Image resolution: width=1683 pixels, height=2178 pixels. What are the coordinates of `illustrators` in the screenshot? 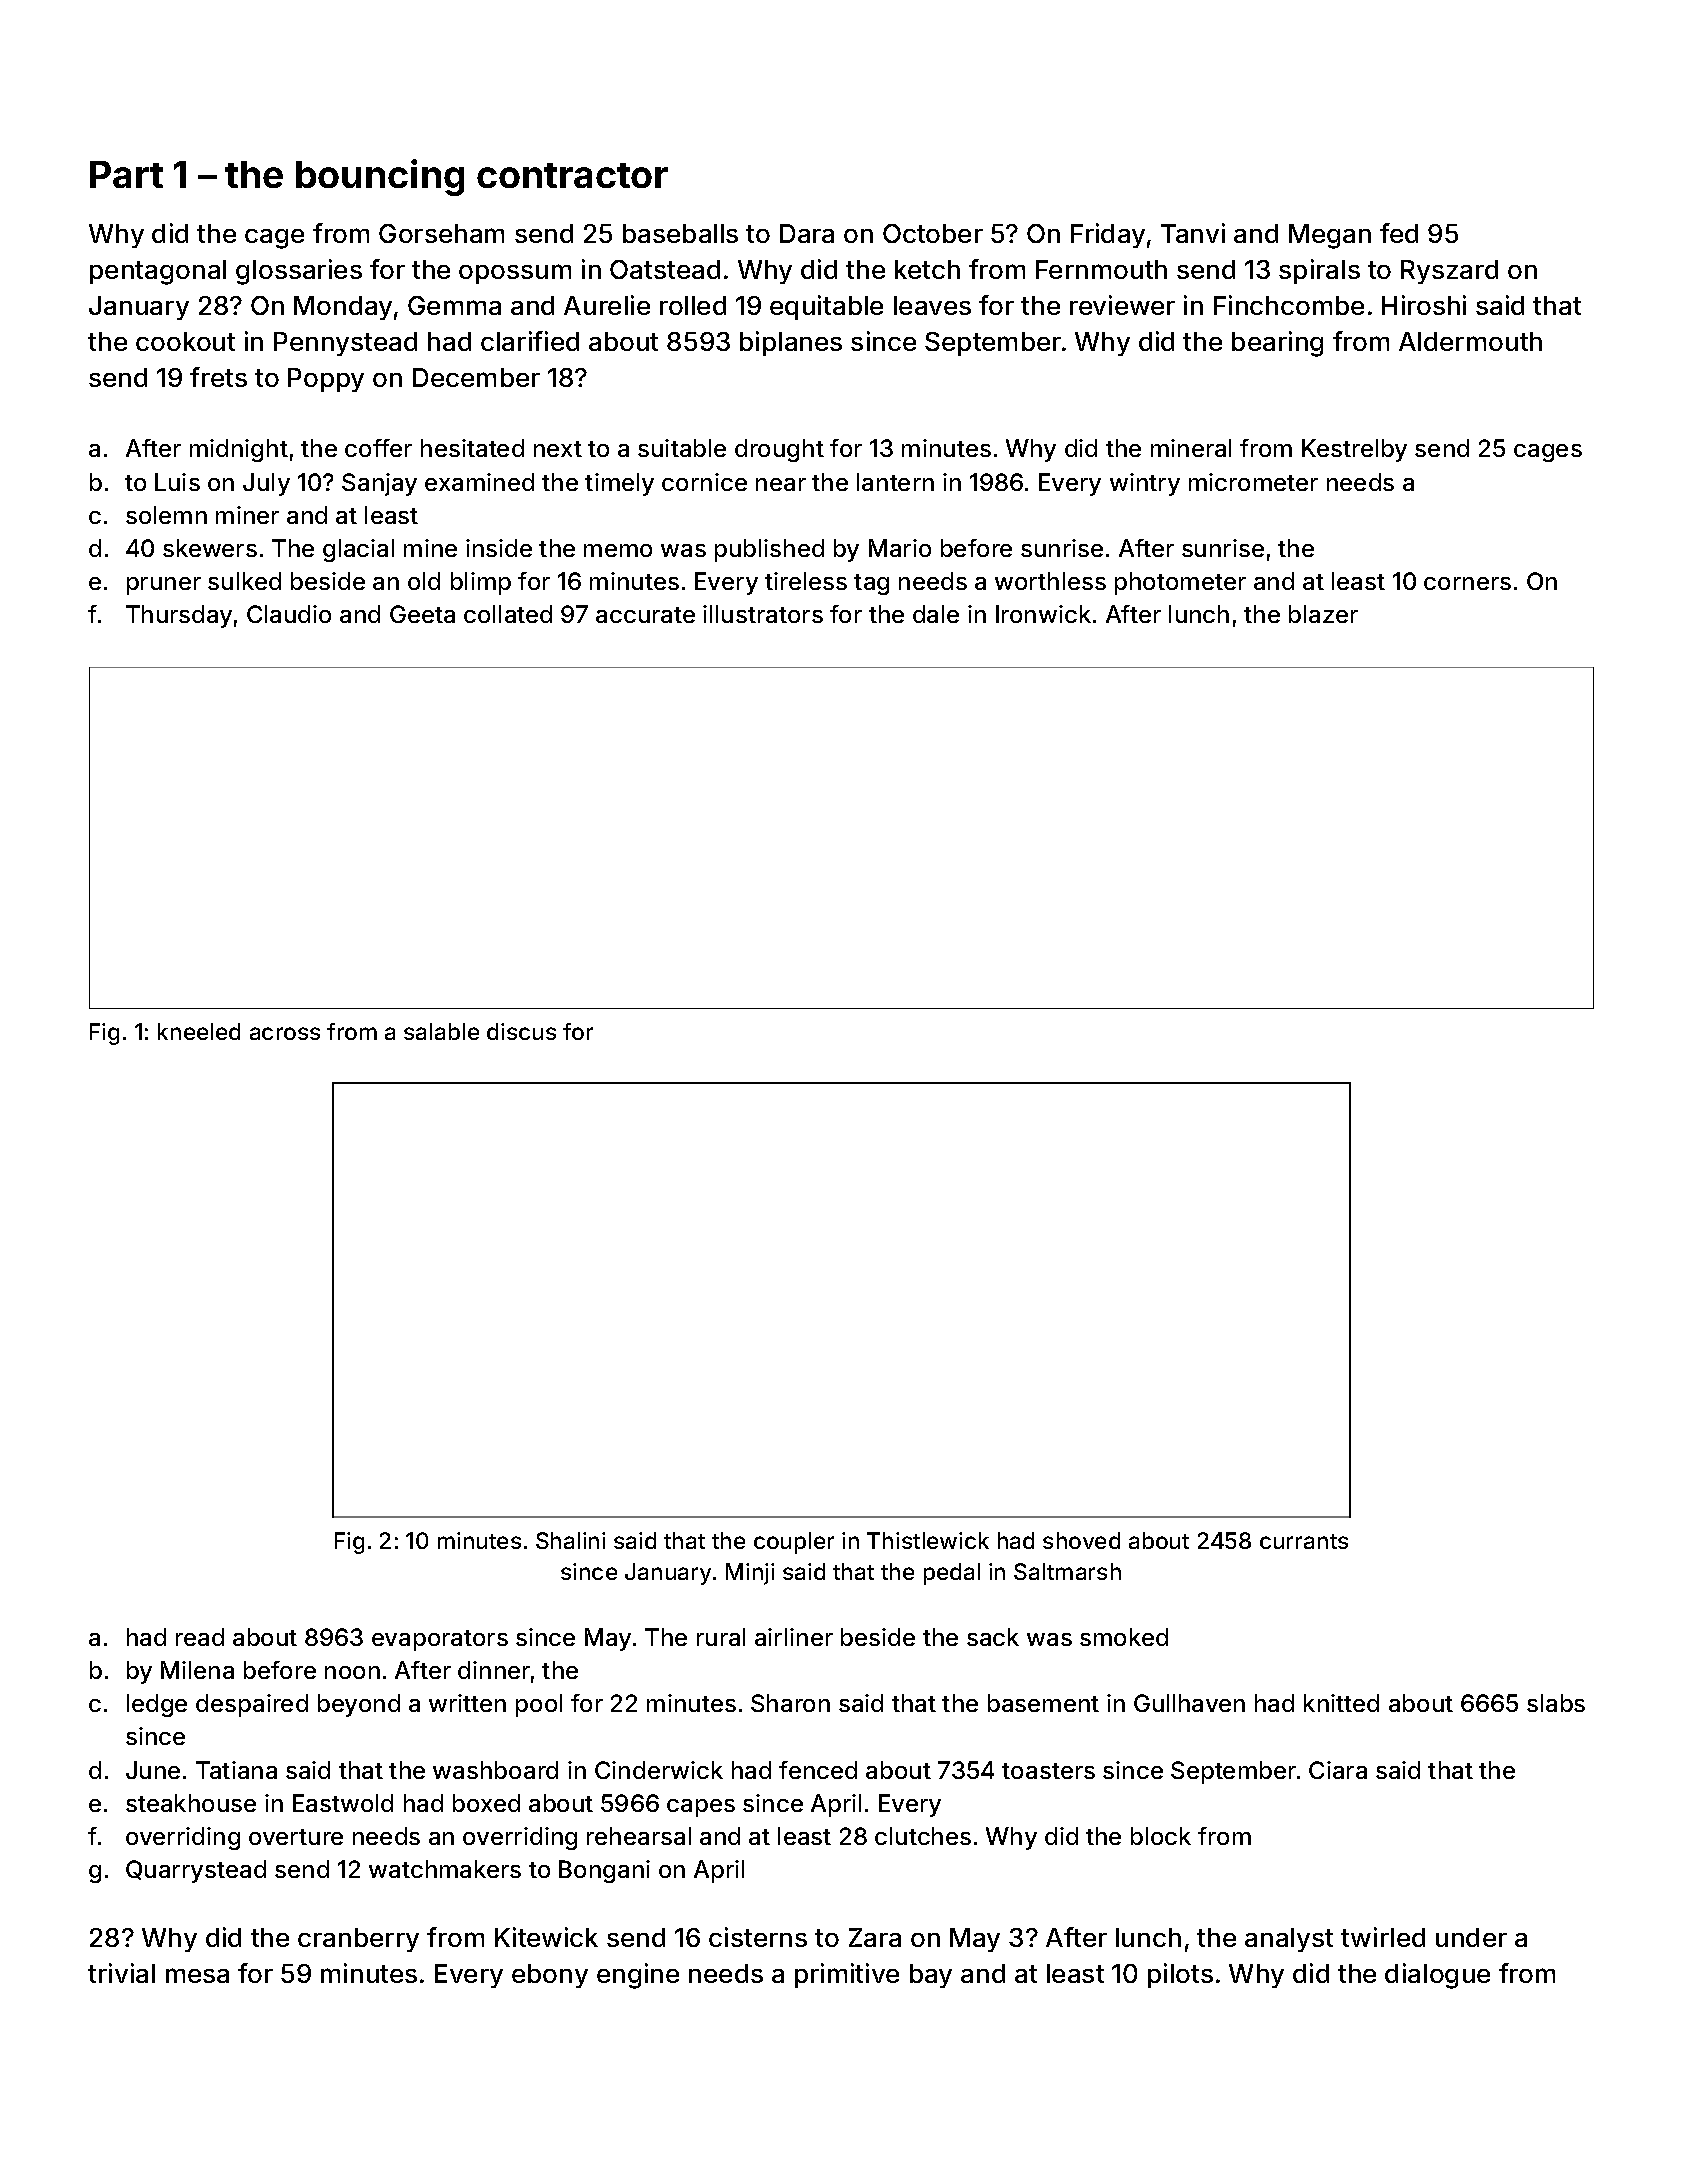 It's located at (763, 614).
